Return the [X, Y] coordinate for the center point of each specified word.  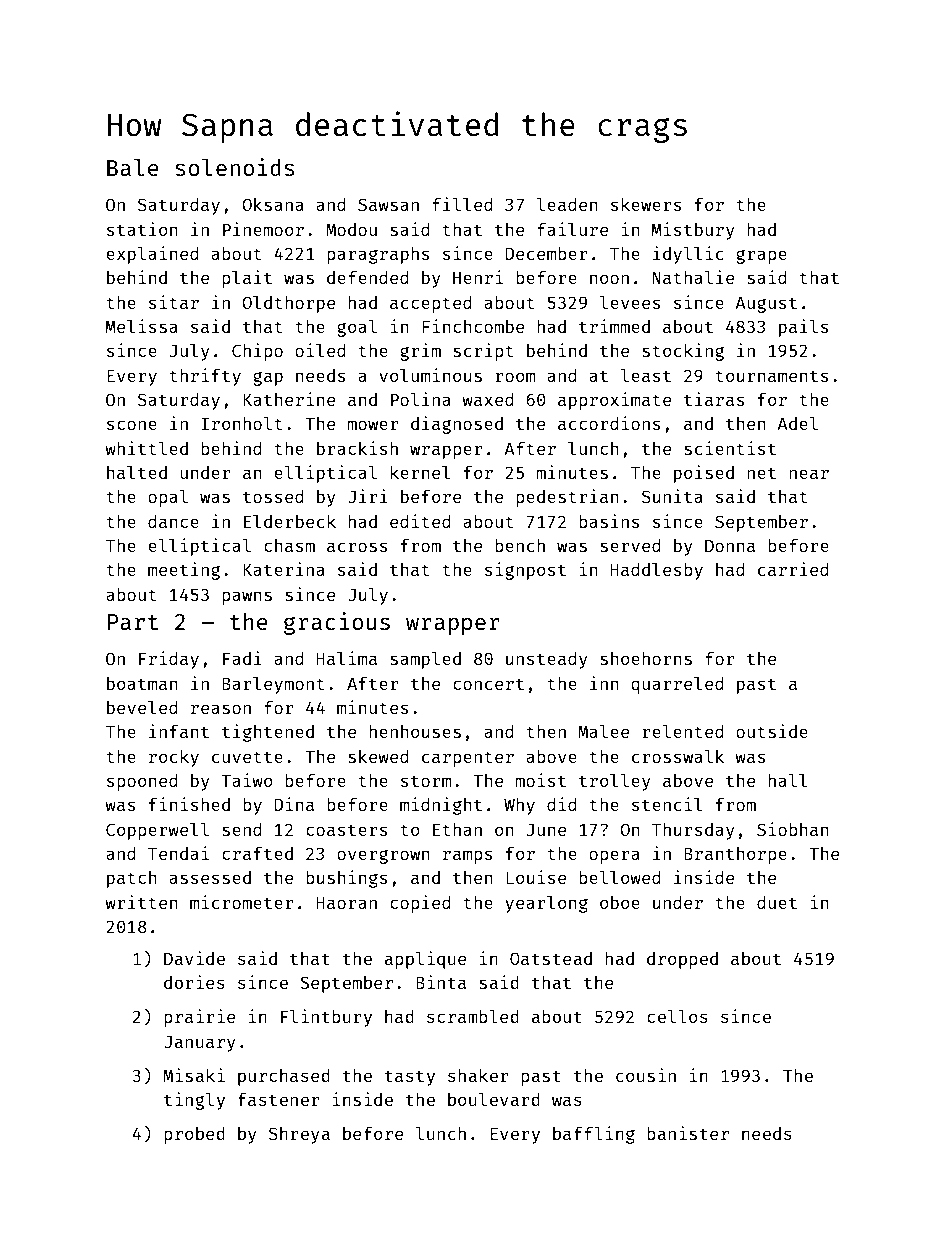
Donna [730, 545]
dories [194, 982]
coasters [346, 830]
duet [777, 902]
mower [373, 425]
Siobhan [792, 829]
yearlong [546, 904]
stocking [683, 352]
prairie [199, 1018]
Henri [478, 277]
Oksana [273, 204]
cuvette [247, 757]
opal [168, 498]
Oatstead [551, 958]
